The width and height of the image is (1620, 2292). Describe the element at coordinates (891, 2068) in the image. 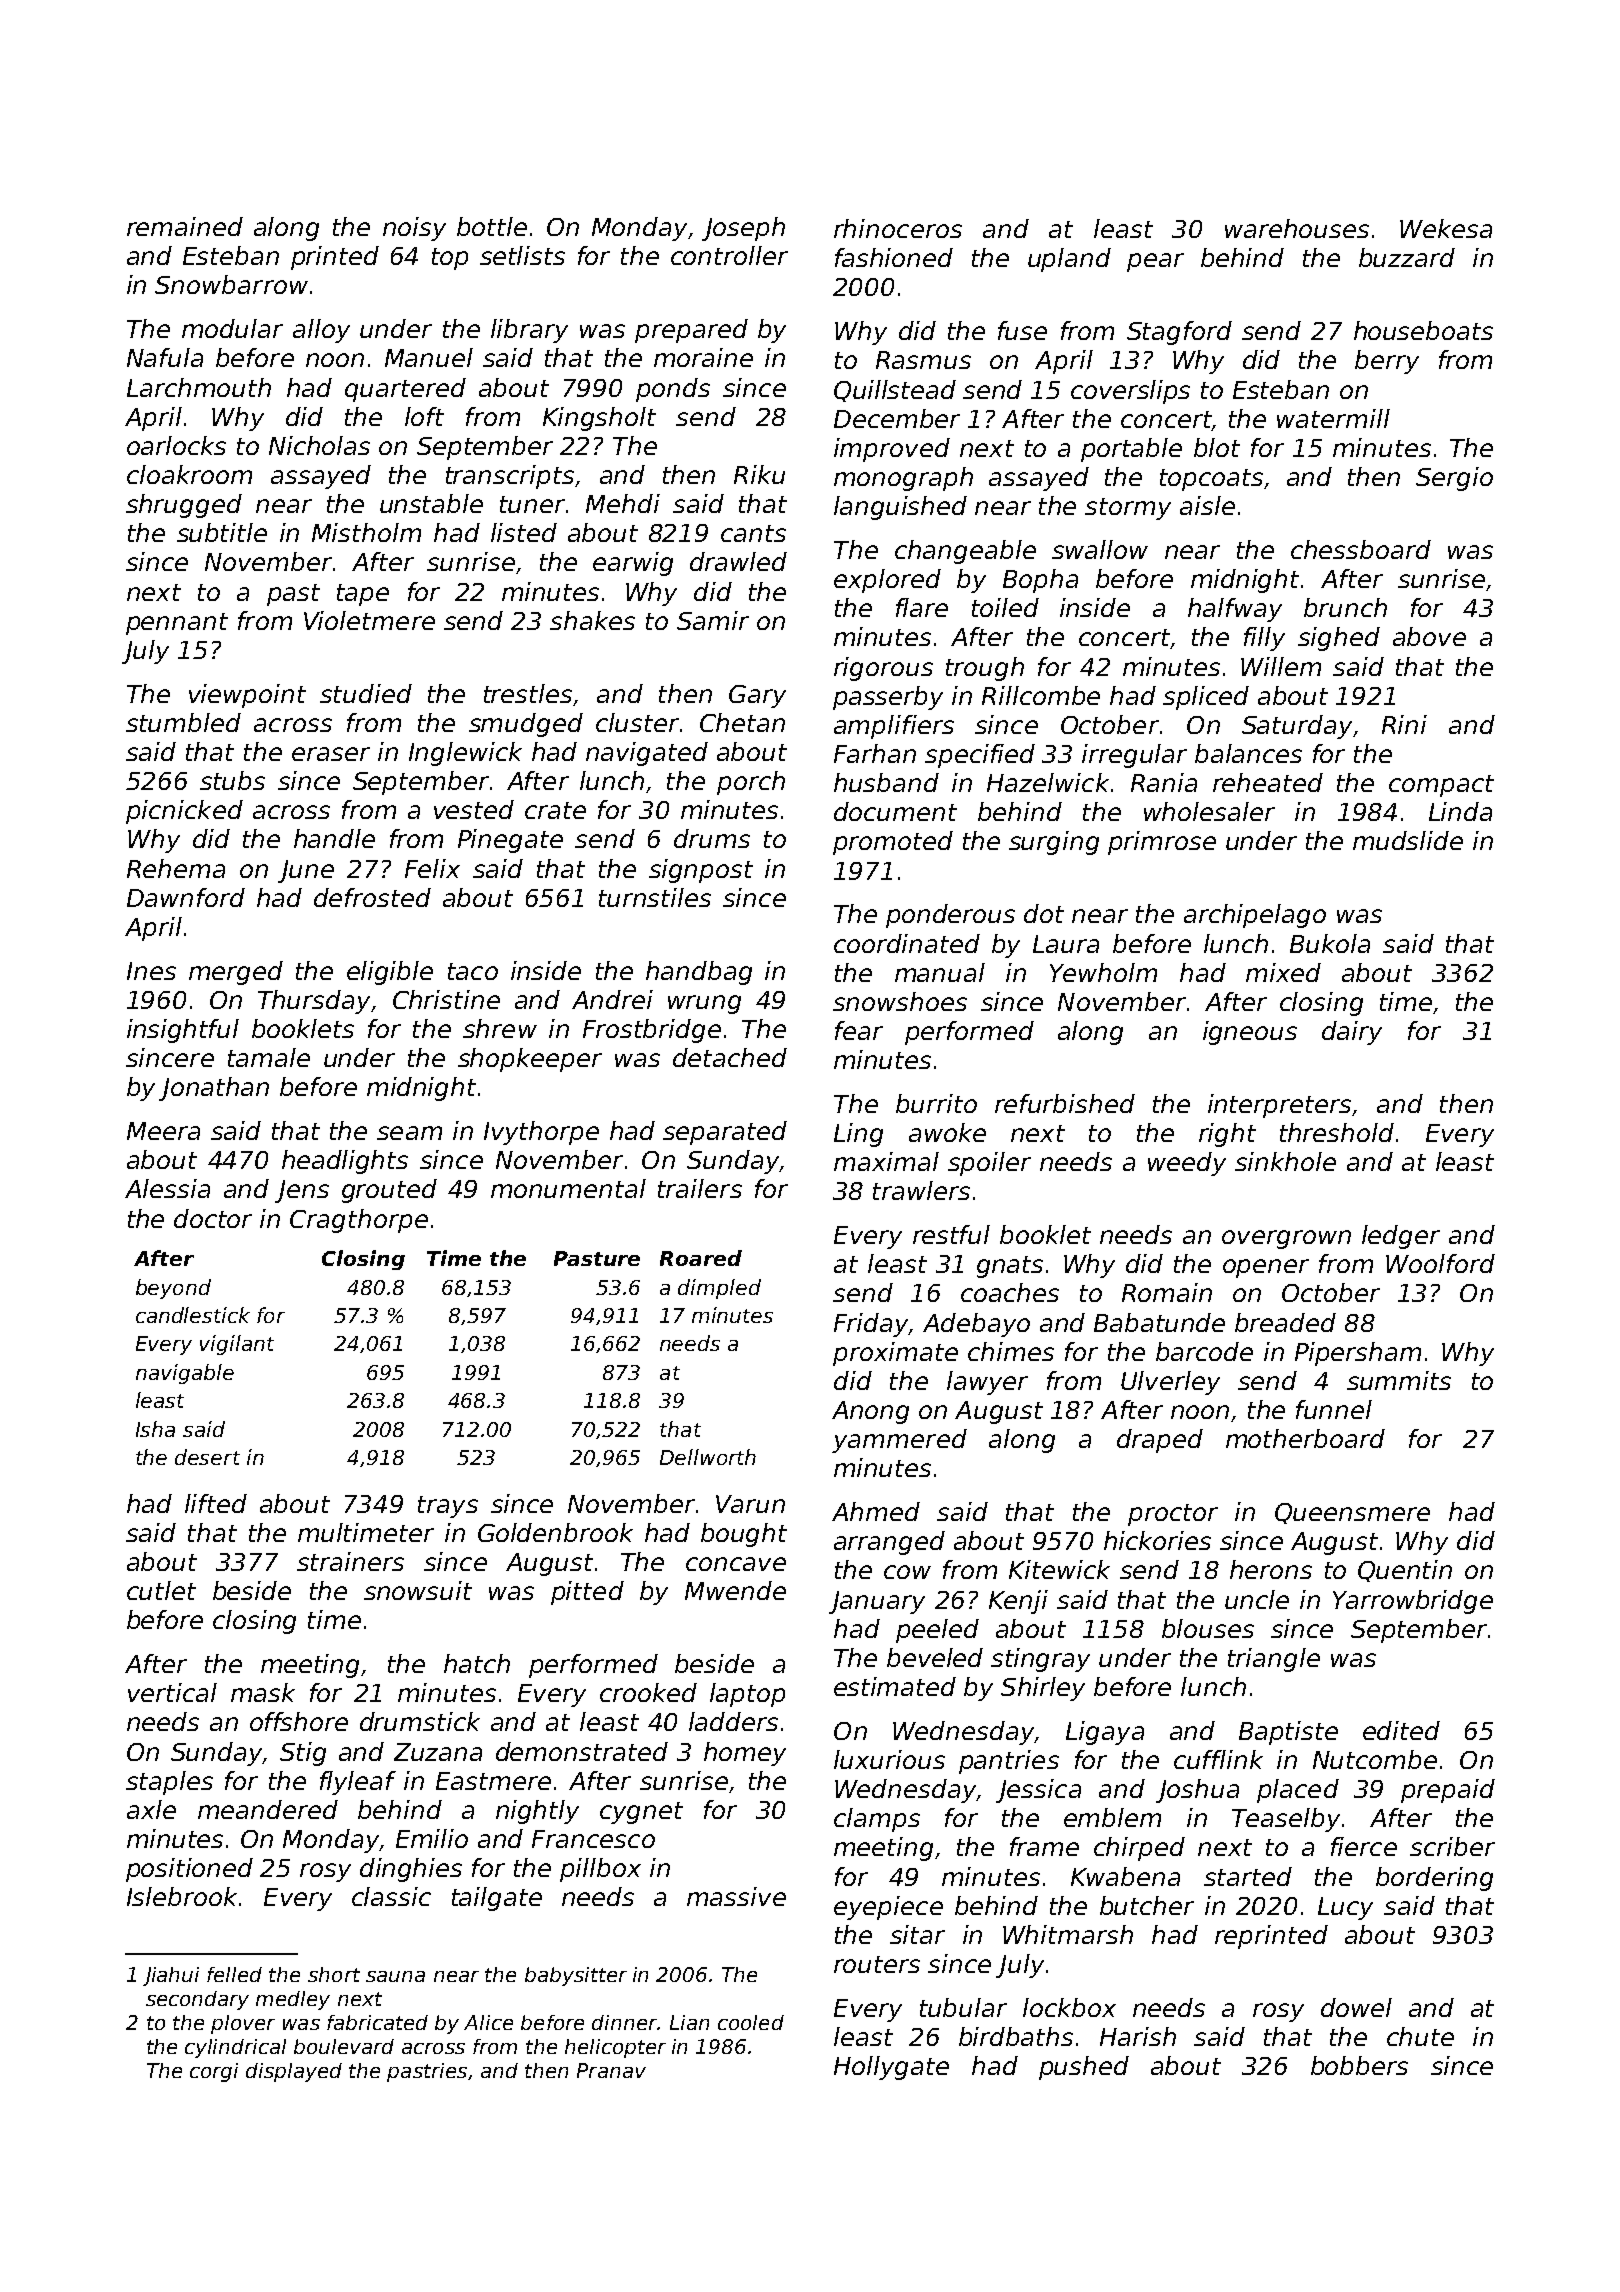

I see `Hollygate` at that location.
